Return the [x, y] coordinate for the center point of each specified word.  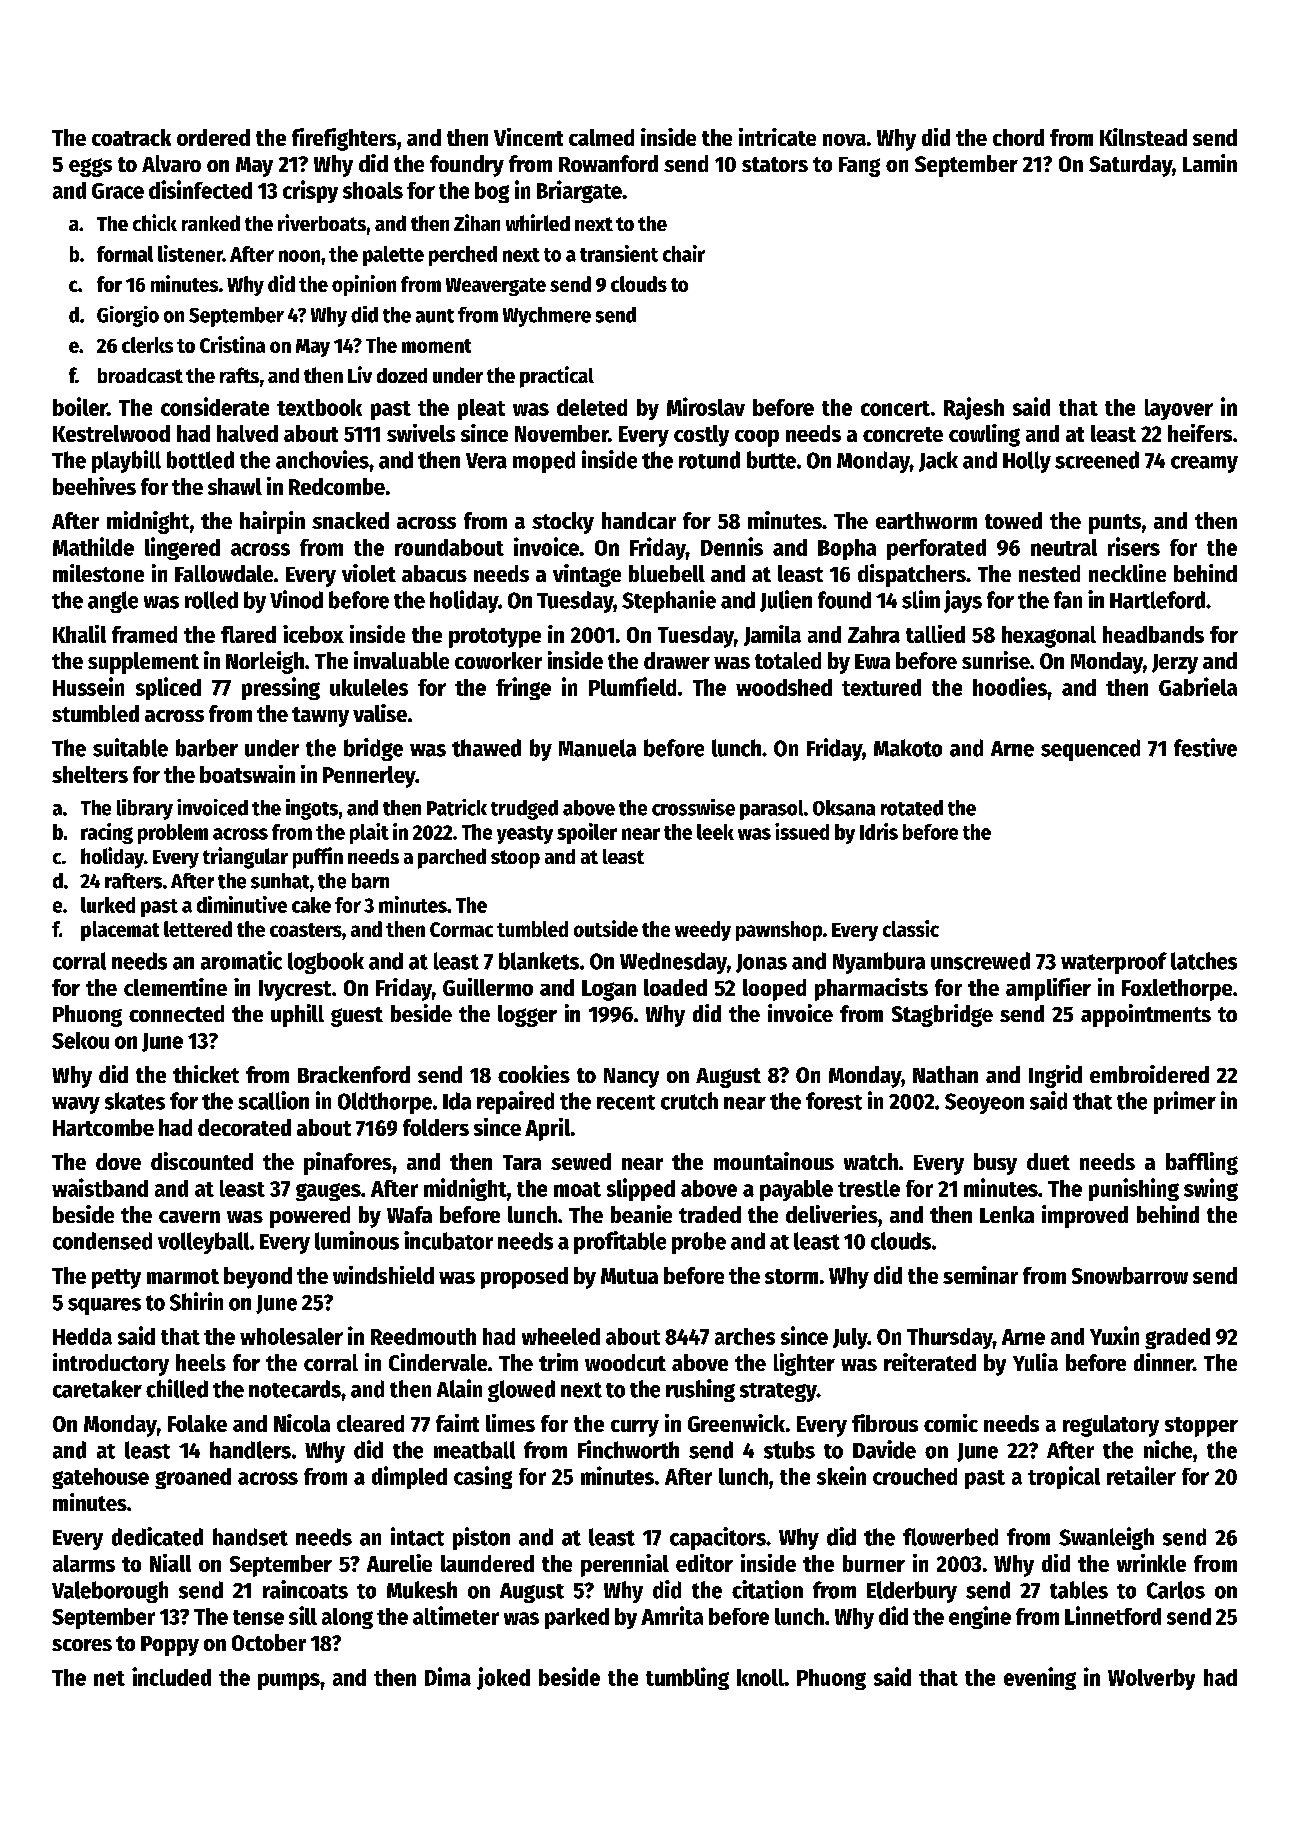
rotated [912, 808]
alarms [84, 1563]
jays [963, 601]
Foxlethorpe [1177, 990]
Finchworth [628, 1449]
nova [844, 140]
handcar [639, 520]
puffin [318, 858]
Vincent [528, 137]
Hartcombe [103, 1127]
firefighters [344, 139]
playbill [126, 461]
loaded [675, 987]
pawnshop [779, 931]
